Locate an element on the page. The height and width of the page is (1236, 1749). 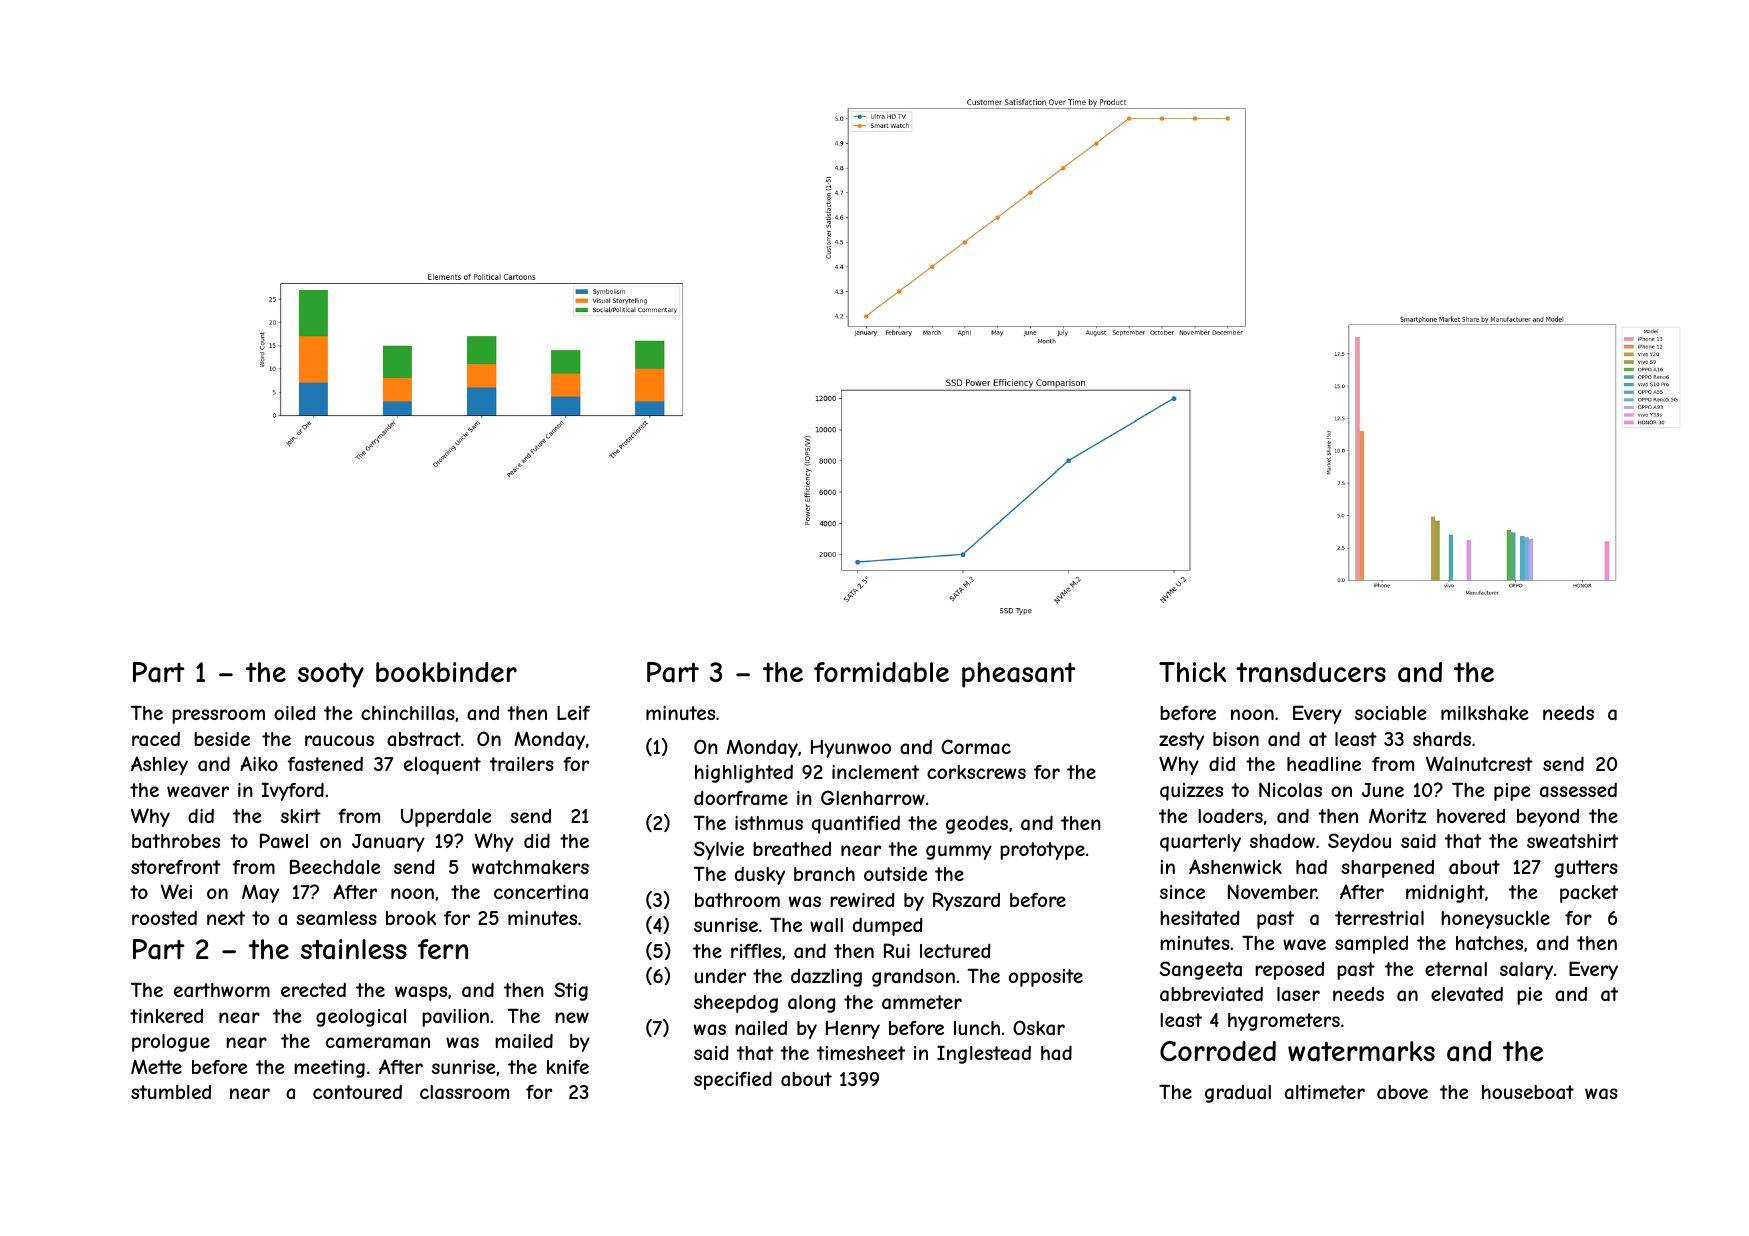
stumbled is located at coordinates (171, 1092).
